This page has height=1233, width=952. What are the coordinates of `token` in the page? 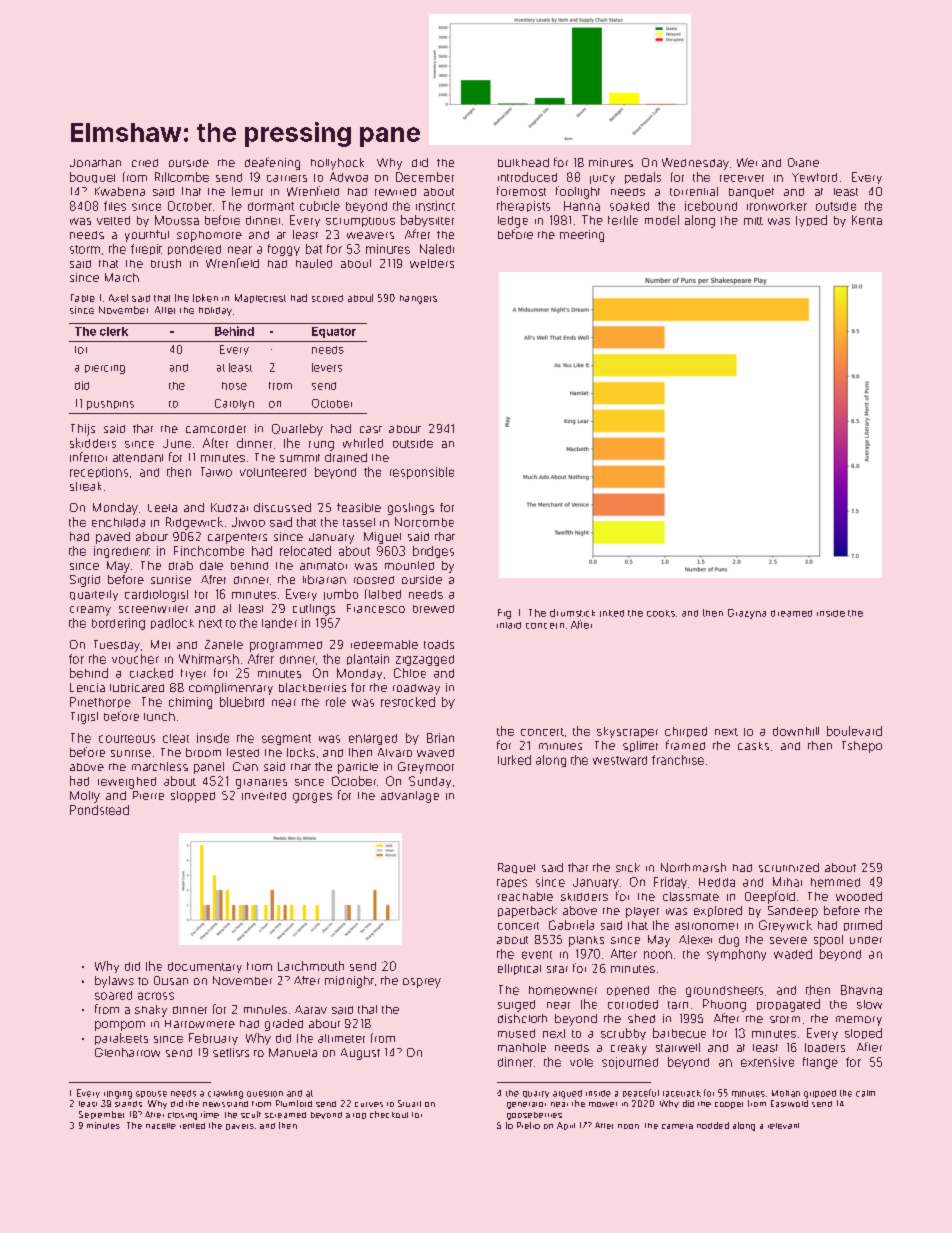 It's located at (205, 298).
